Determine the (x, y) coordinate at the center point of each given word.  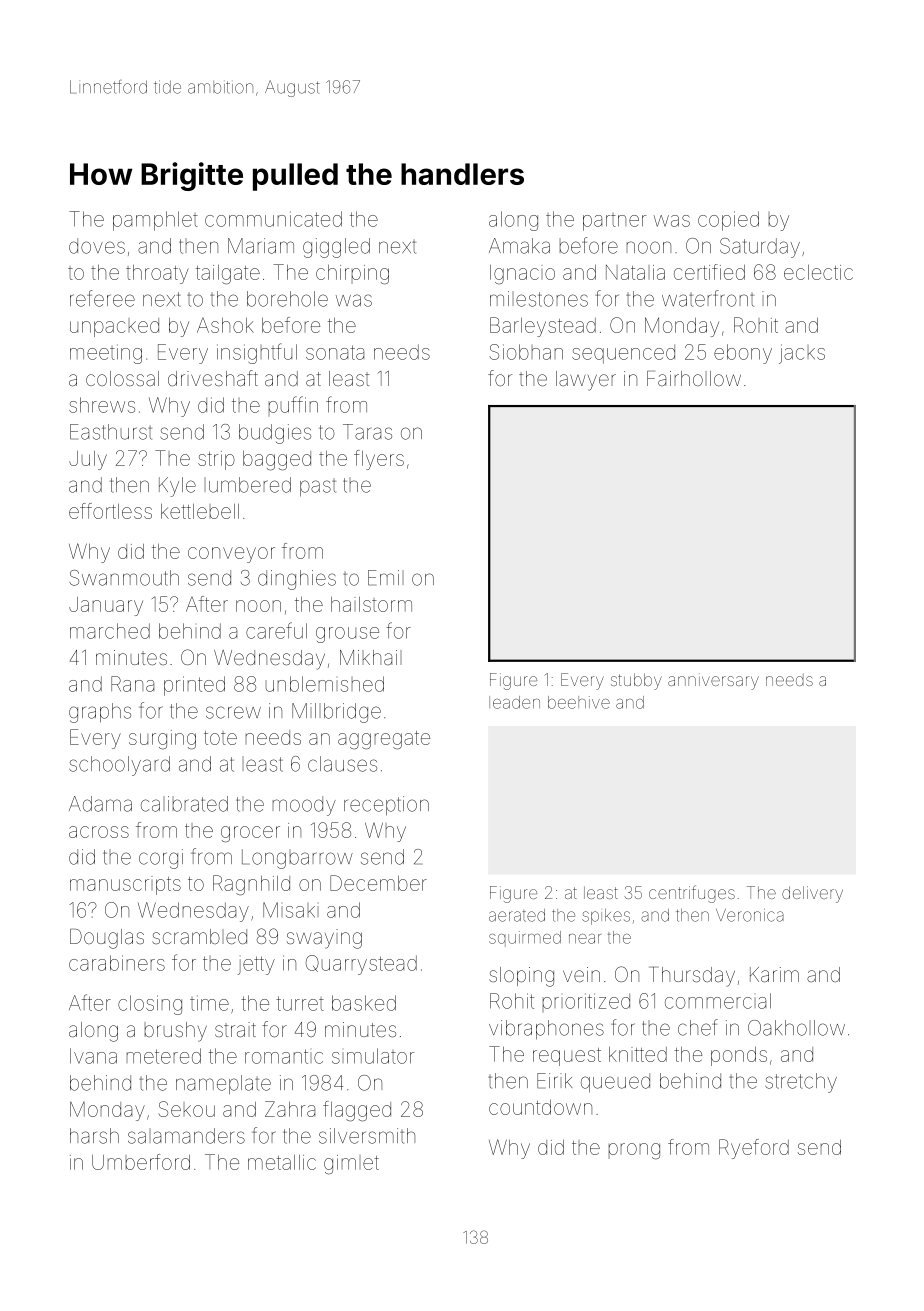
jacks (802, 354)
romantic (284, 1056)
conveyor (231, 555)
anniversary (713, 681)
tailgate (228, 275)
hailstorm (371, 604)
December (378, 883)
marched (110, 631)
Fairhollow (694, 378)
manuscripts (125, 885)
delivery (812, 894)
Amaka (519, 246)
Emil (386, 578)
